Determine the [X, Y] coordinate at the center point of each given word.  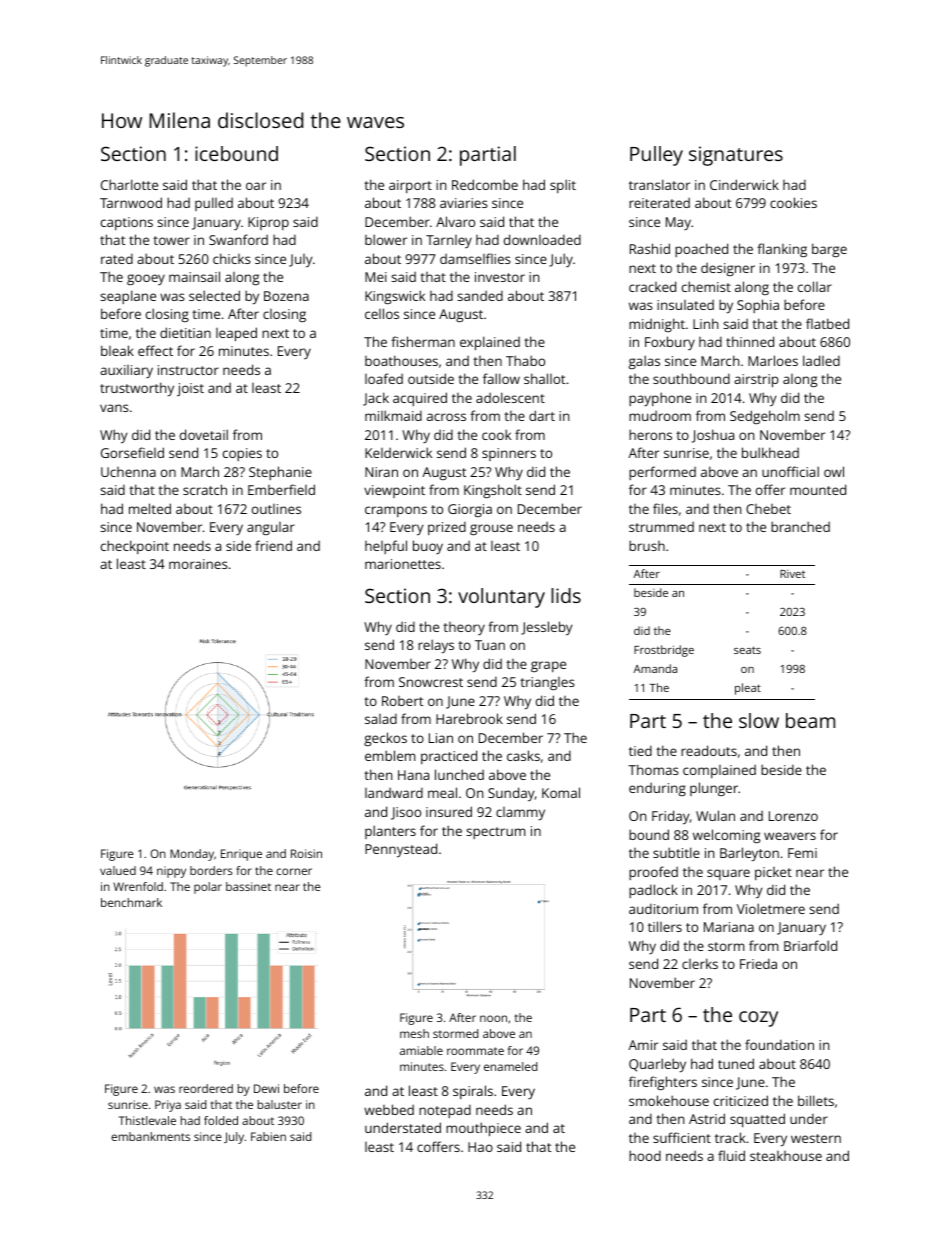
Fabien [268, 1136]
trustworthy [137, 389]
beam [810, 720]
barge [829, 250]
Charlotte [129, 184]
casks [523, 755]
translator [659, 184]
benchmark [131, 902]
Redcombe [485, 184]
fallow [501, 378]
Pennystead [401, 850]
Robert [403, 701]
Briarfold [810, 945]
